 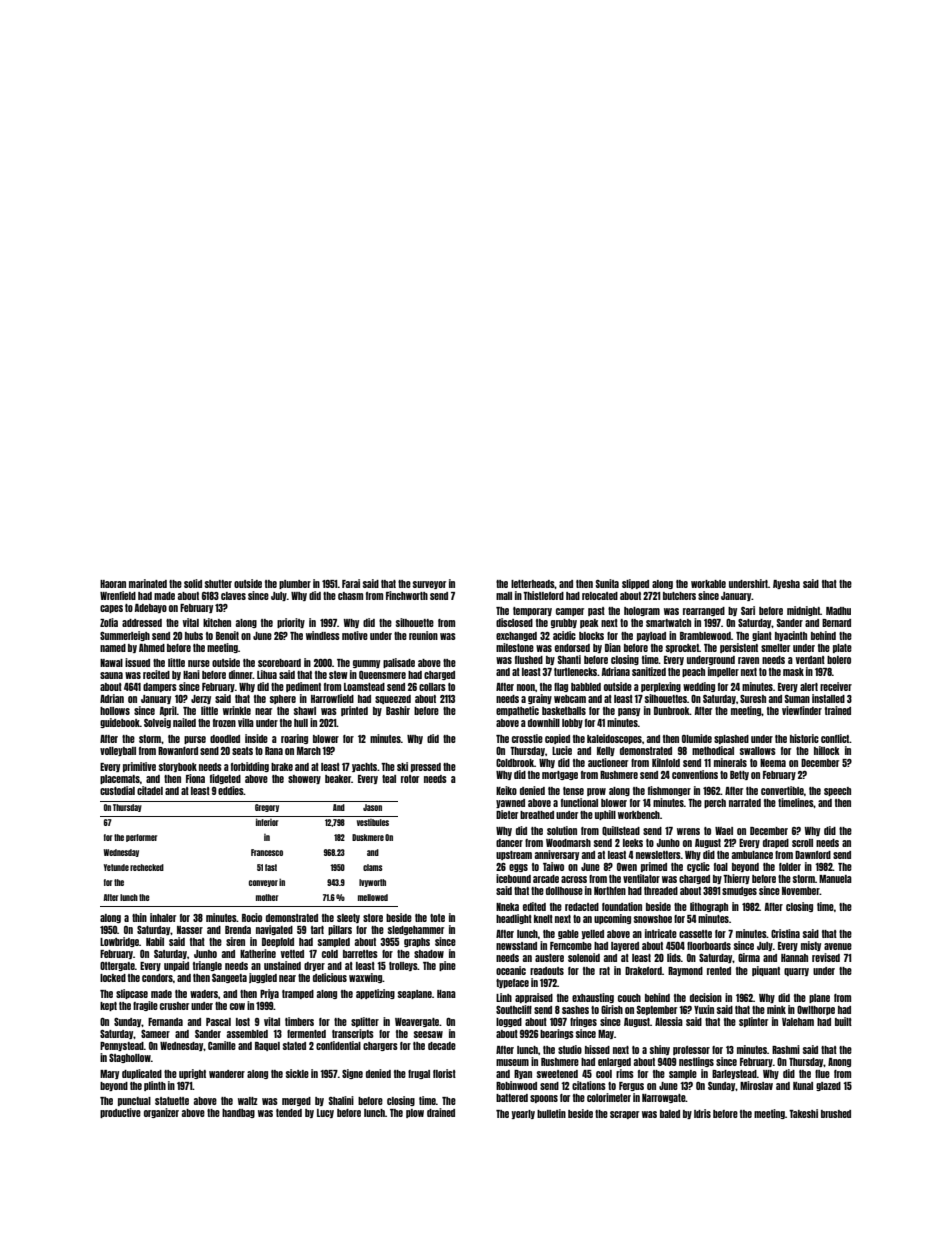 I want to click on yearly, so click(x=523, y=1114).
